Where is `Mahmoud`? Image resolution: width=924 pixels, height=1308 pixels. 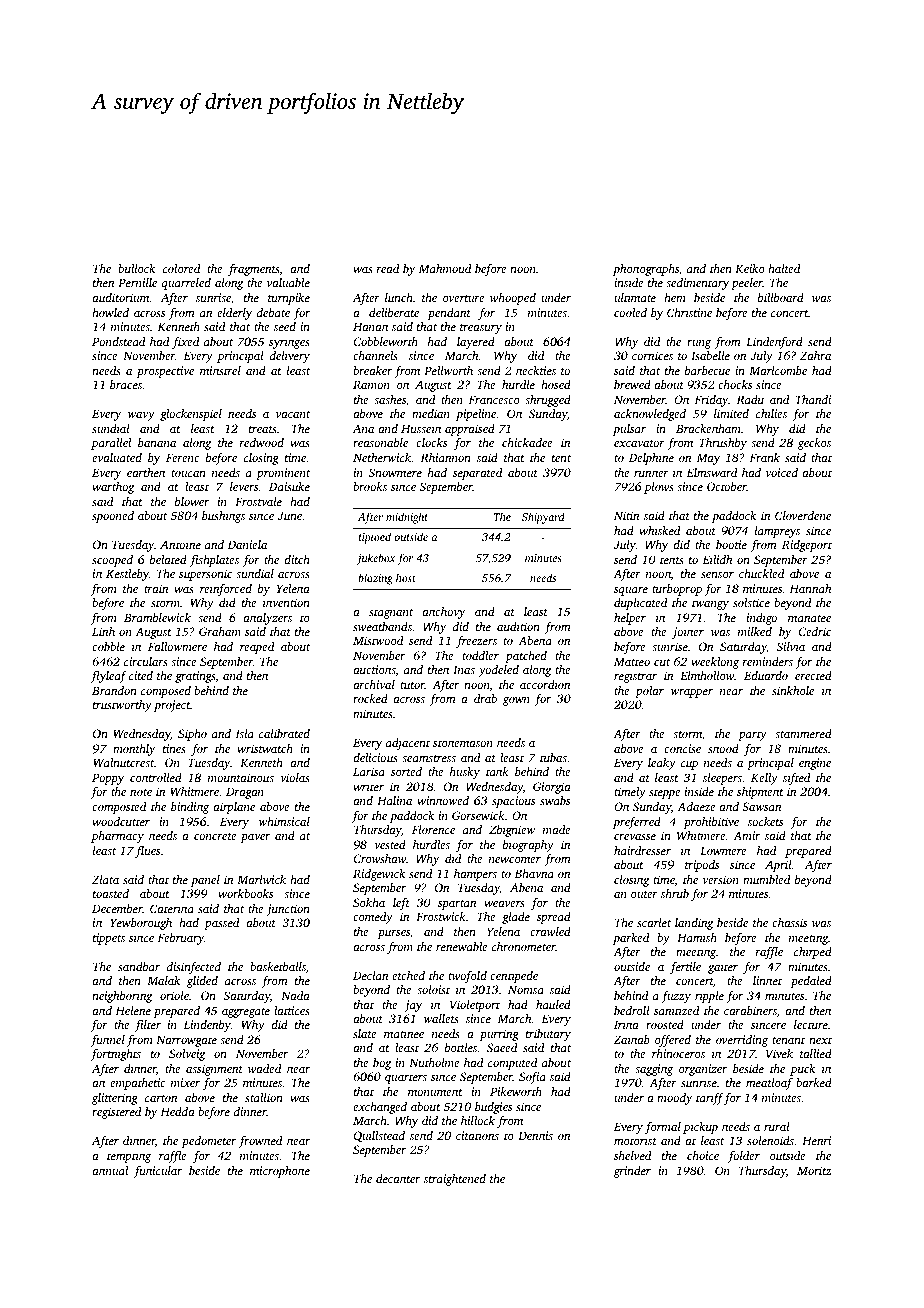
Mahmoud is located at coordinates (445, 268).
